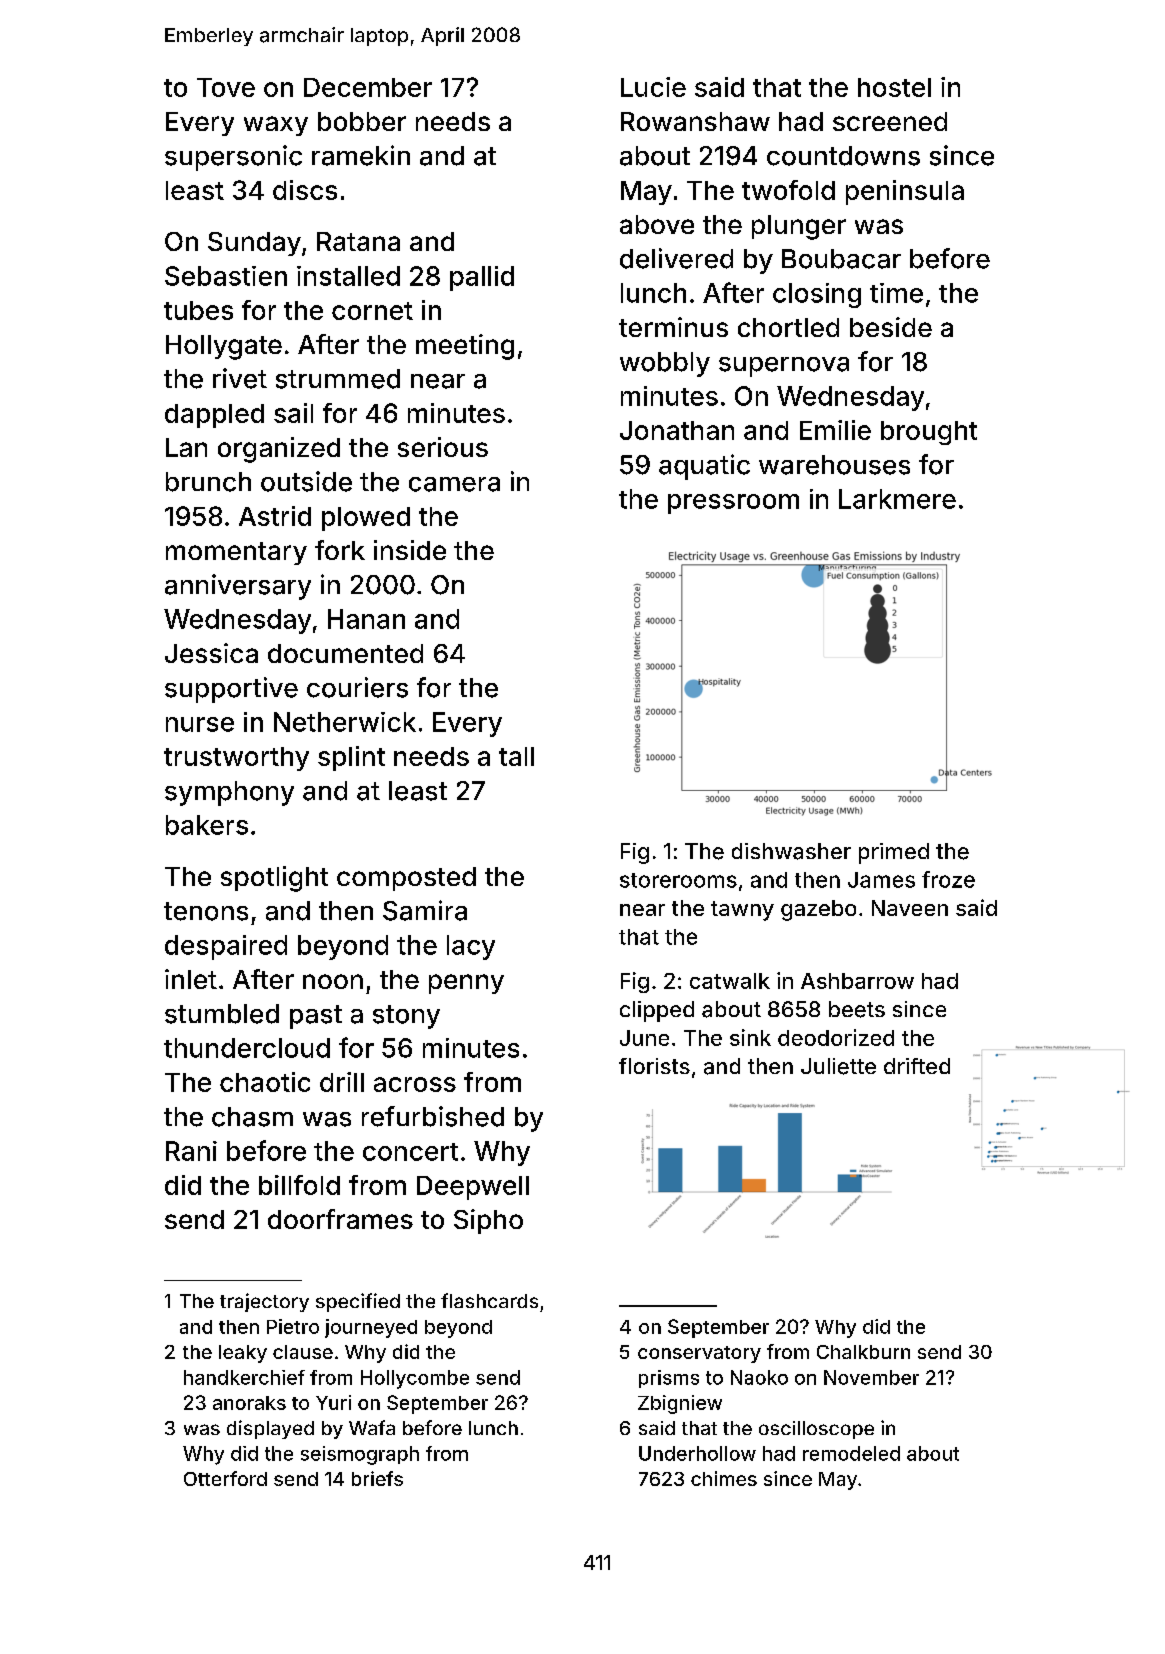 The width and height of the screenshot is (1165, 1654). Describe the element at coordinates (226, 276) in the screenshot. I see `Sebastien` at that location.
